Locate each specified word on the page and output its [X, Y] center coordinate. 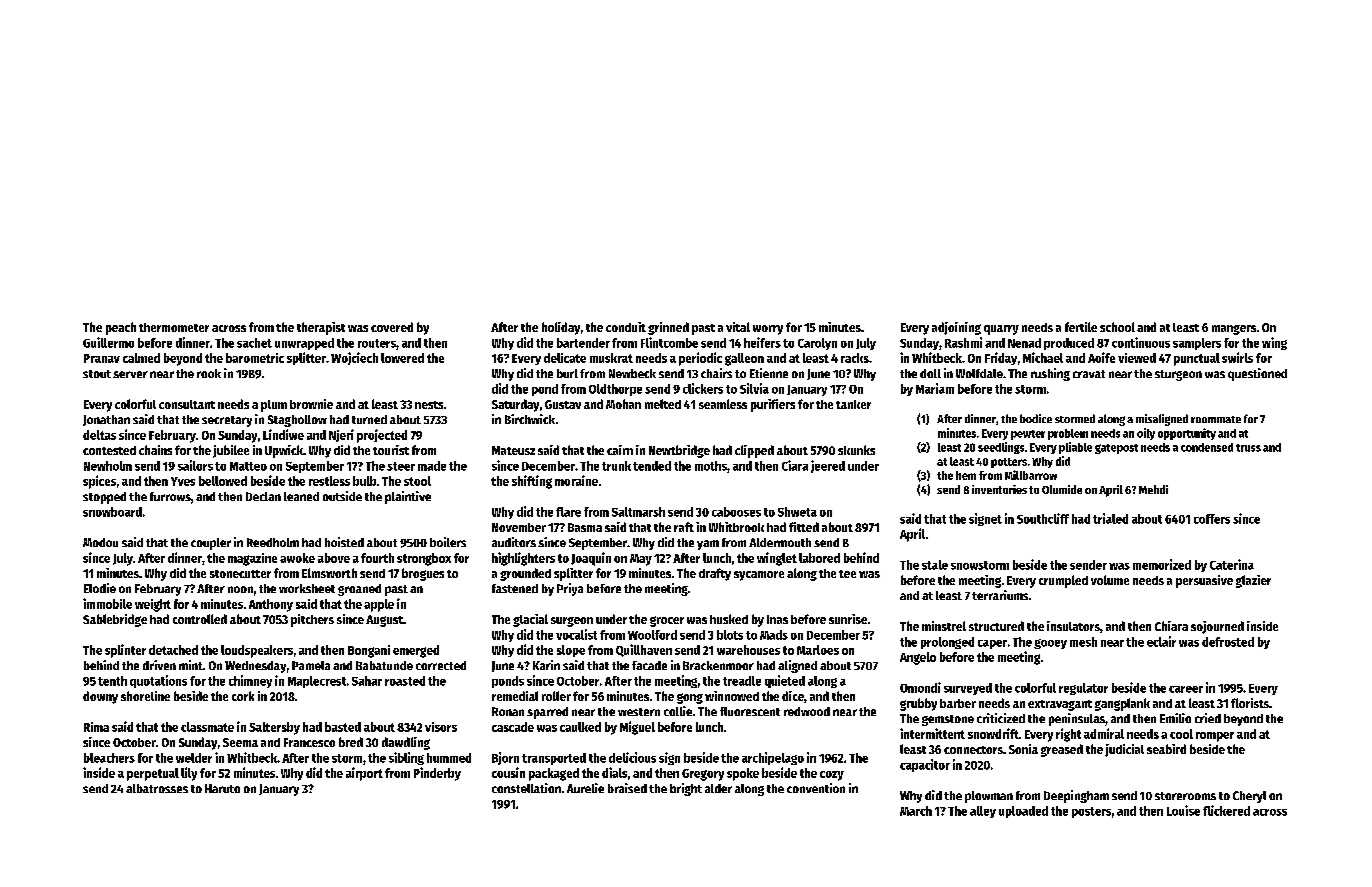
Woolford [652, 635]
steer [401, 466]
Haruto [222, 788]
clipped [754, 451]
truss [1248, 448]
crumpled [1063, 581]
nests [429, 405]
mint [191, 665]
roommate [1216, 419]
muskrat [611, 358]
